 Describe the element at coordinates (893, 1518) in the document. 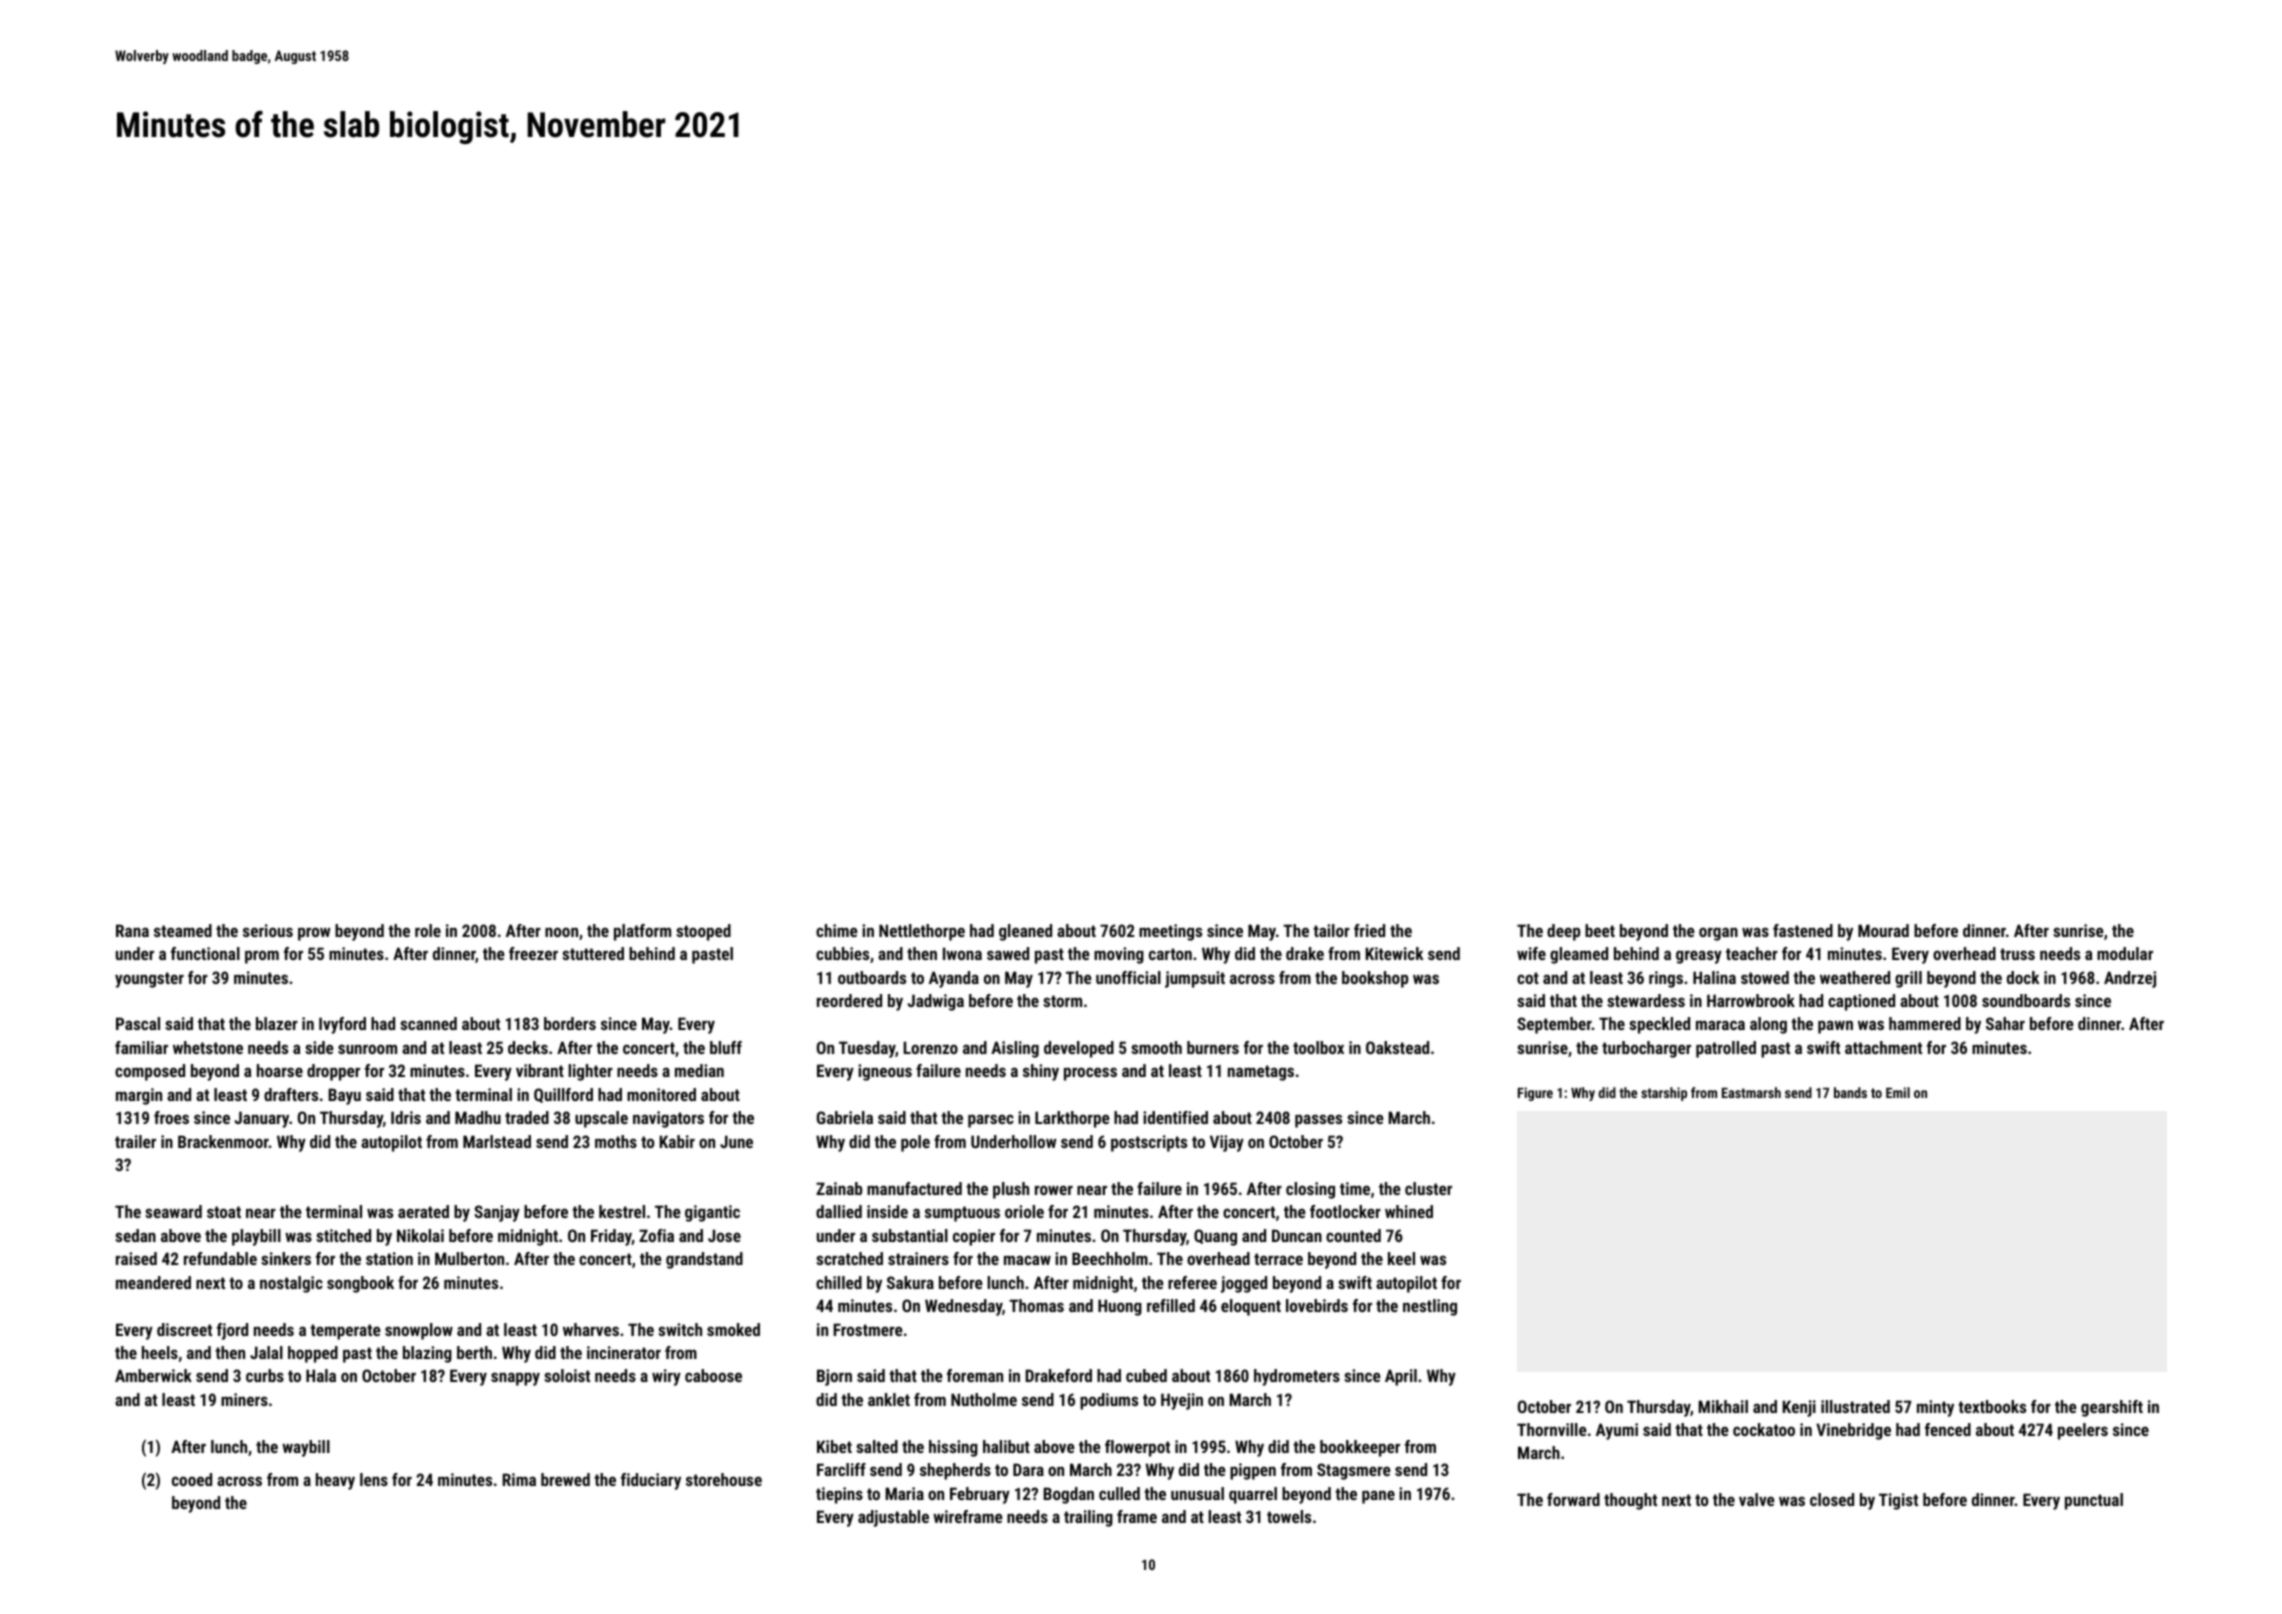

I see `adjustable` at that location.
